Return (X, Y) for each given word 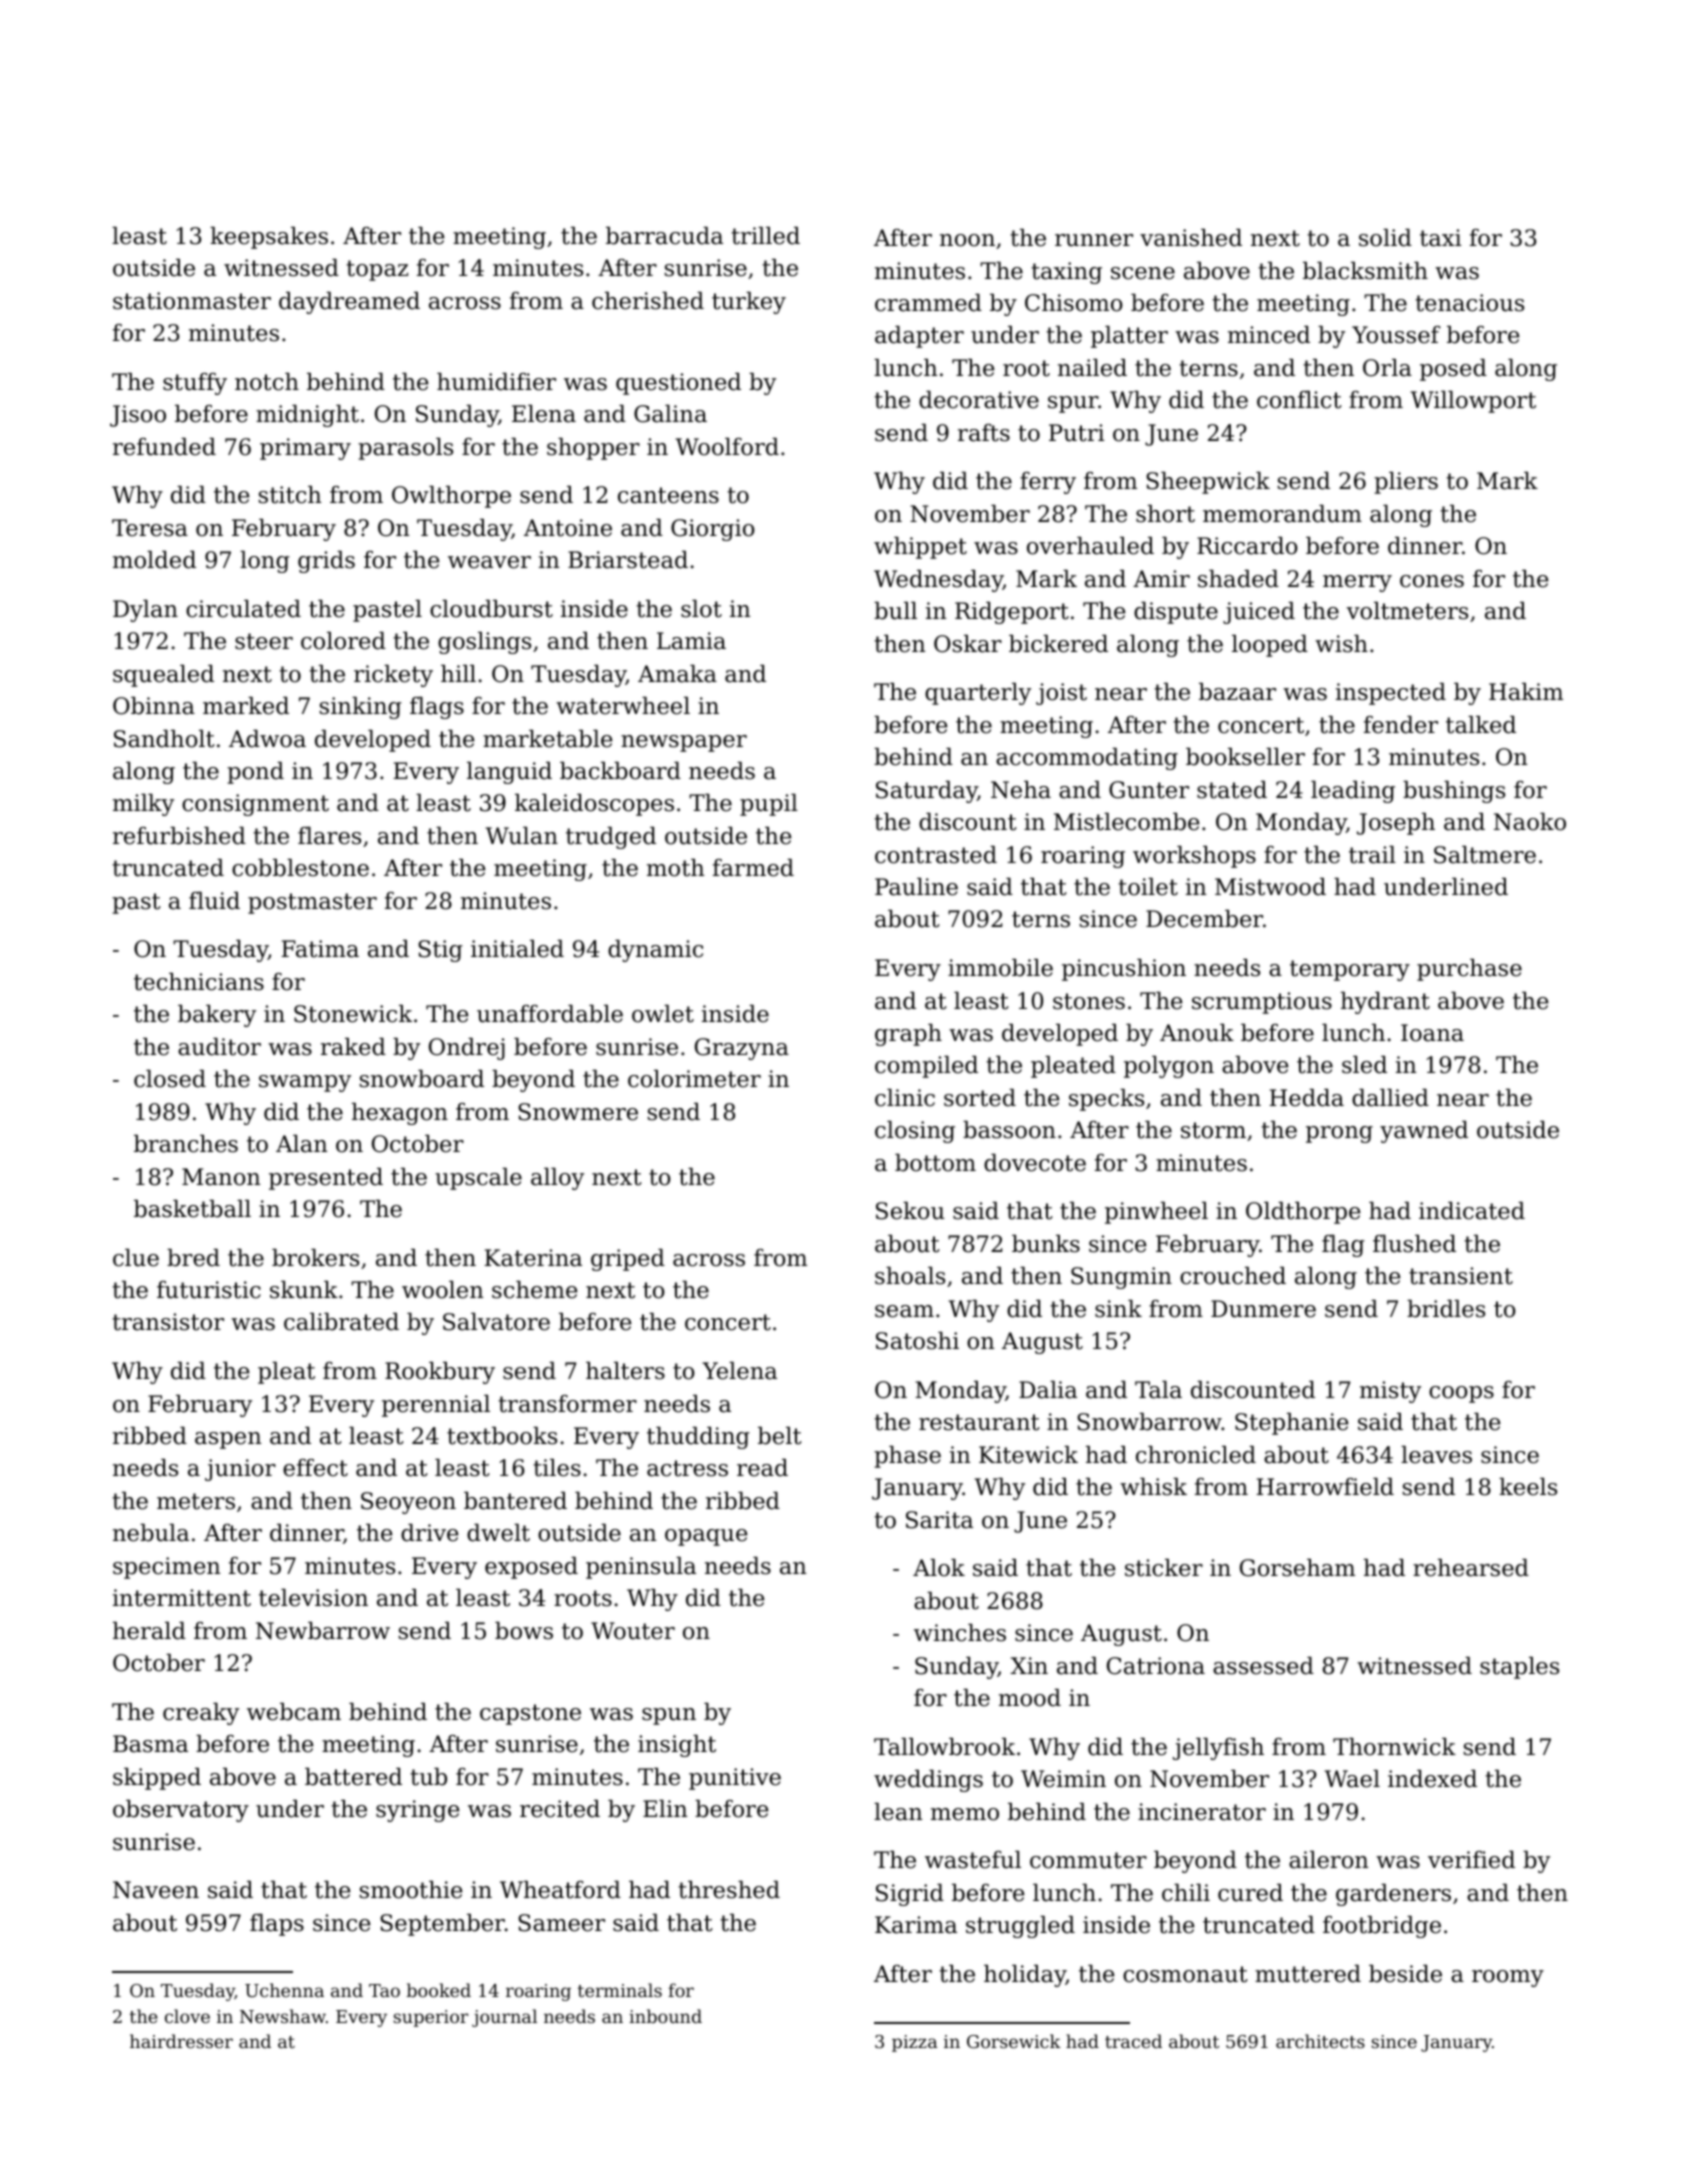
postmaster (312, 903)
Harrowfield (1325, 1487)
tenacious (1469, 303)
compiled (926, 1067)
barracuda (664, 236)
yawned (1424, 1132)
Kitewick (1028, 1455)
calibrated (341, 1322)
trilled (765, 236)
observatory (181, 1811)
